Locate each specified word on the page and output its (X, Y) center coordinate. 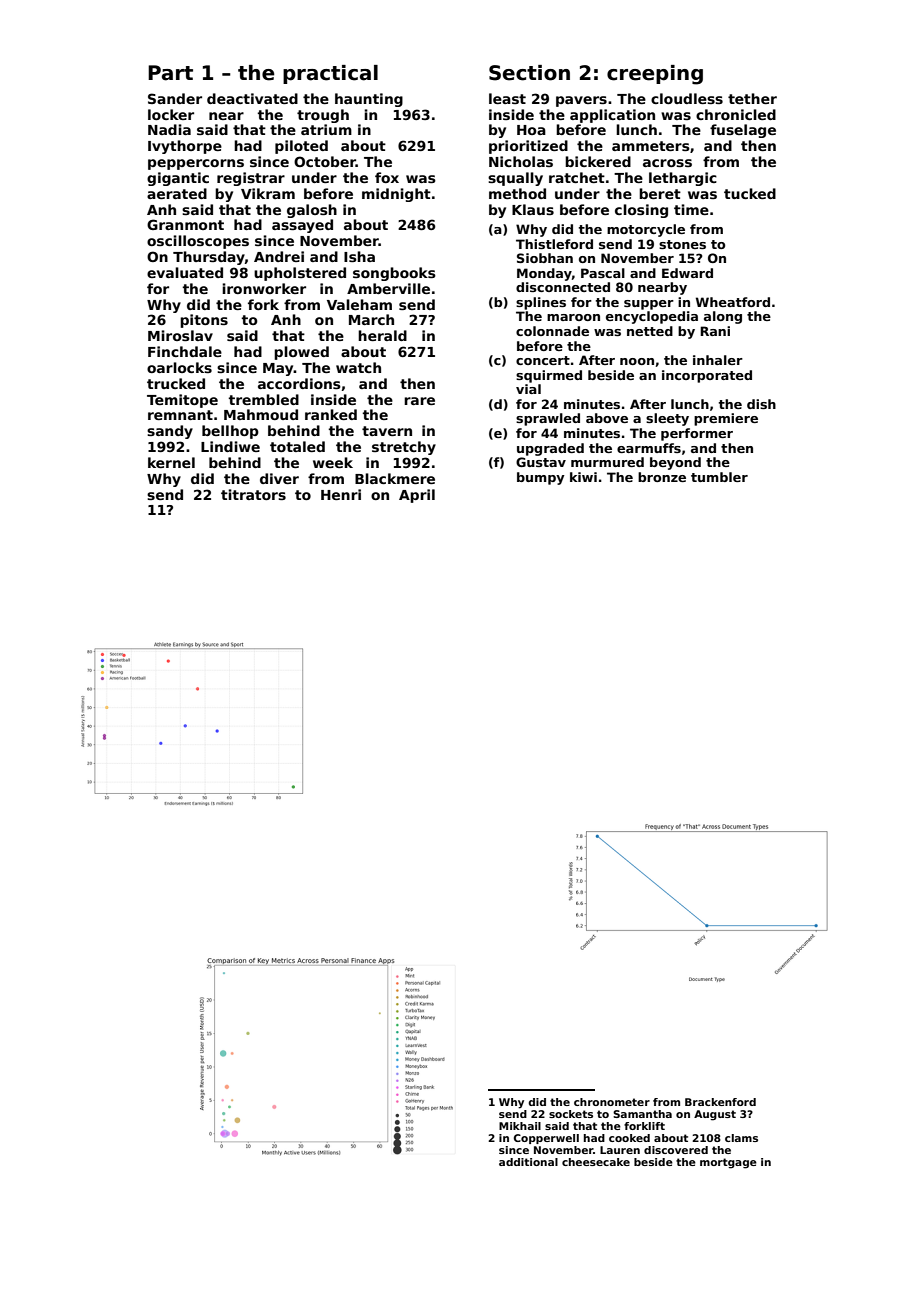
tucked (750, 193)
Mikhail (520, 1126)
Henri (341, 494)
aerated (177, 193)
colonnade (552, 331)
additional (528, 1162)
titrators (253, 494)
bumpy (541, 478)
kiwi (583, 477)
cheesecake (596, 1162)
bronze (662, 477)
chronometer (612, 1102)
